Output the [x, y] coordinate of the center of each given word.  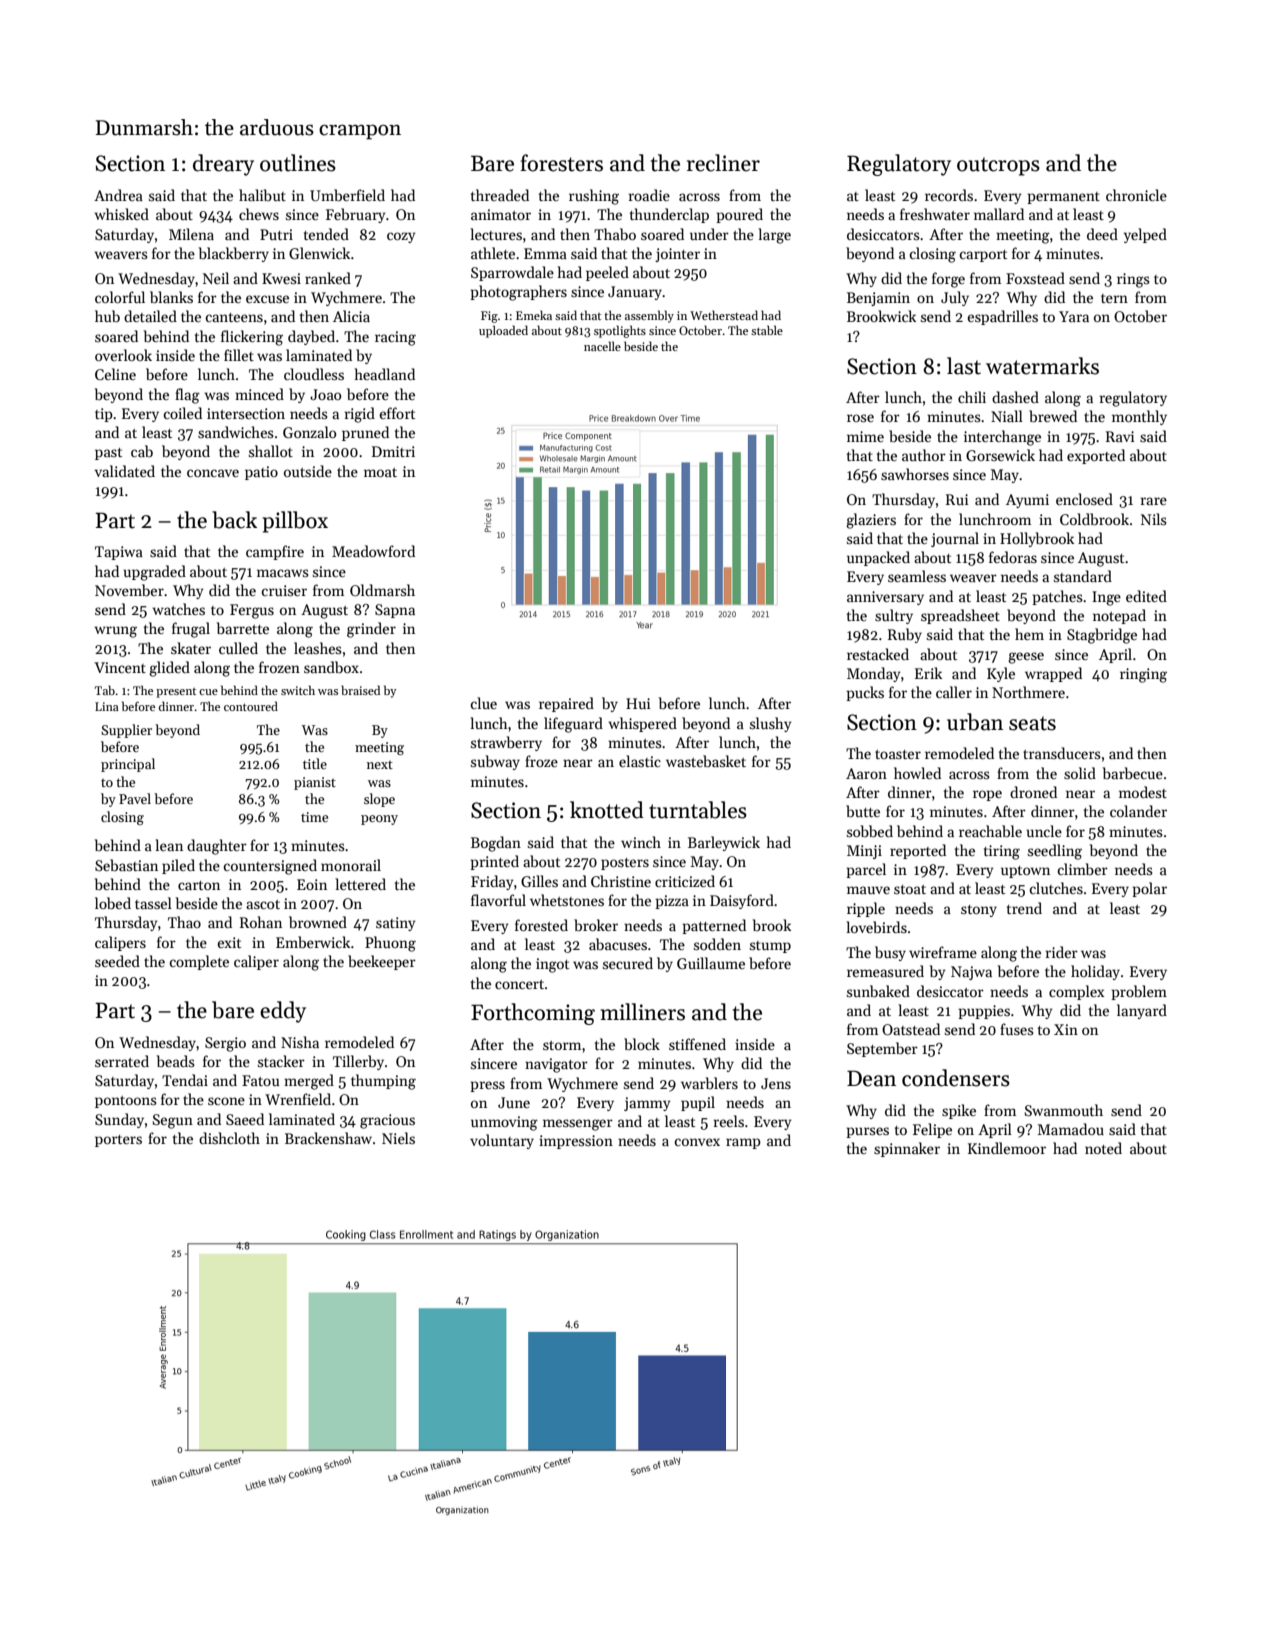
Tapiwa [119, 553]
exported [1096, 456]
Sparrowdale [512, 273]
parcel [866, 870]
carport [983, 256]
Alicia [351, 316]
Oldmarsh [382, 590]
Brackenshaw [328, 1138]
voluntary [502, 1141]
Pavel [135, 798]
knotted [607, 810]
